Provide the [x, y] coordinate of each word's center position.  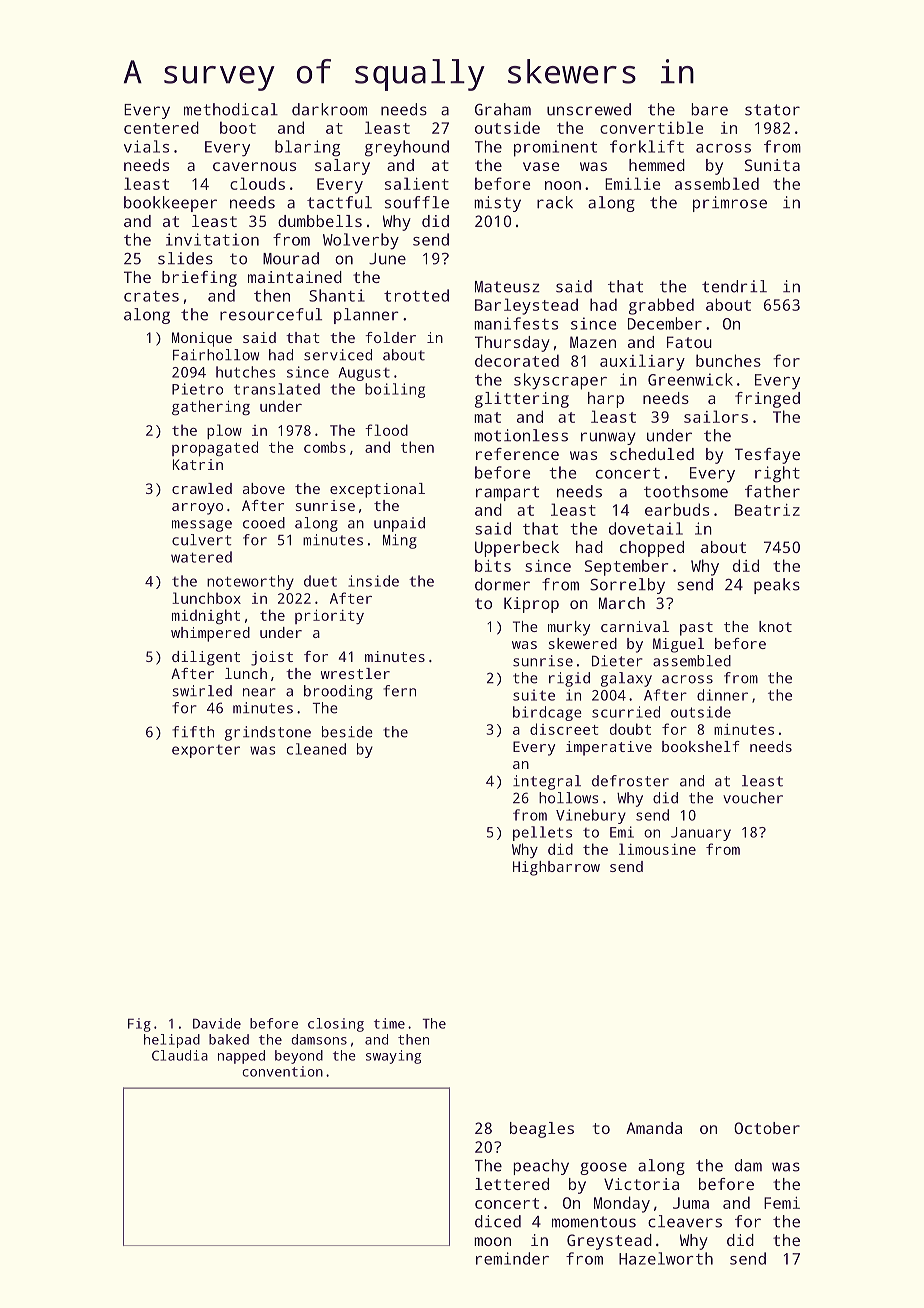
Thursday [512, 344]
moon [492, 1241]
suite [534, 695]
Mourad [291, 258]
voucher [753, 798]
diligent [206, 658]
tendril [734, 286]
